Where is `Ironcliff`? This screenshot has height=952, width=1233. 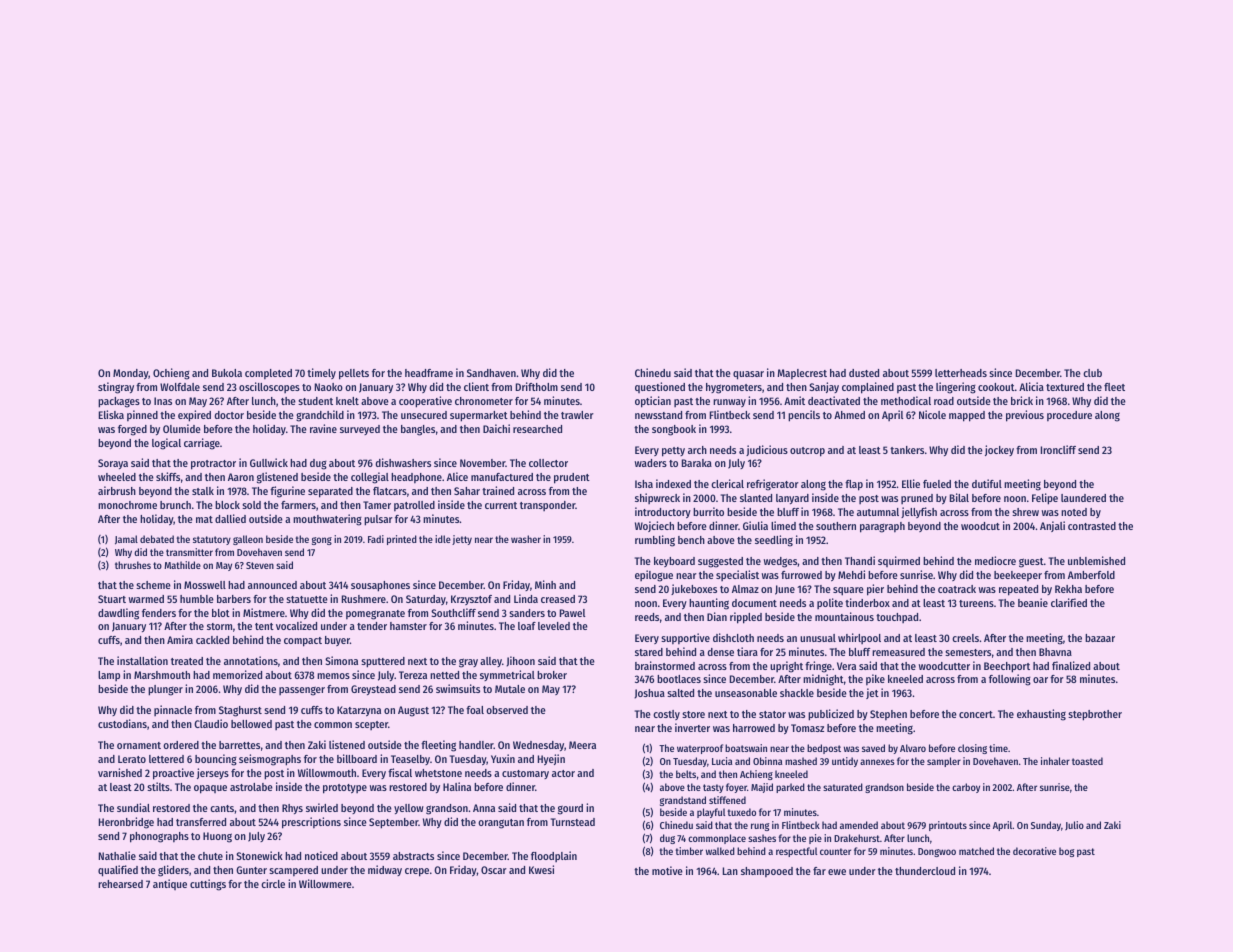
Ironcliff is located at coordinates (1058, 449).
